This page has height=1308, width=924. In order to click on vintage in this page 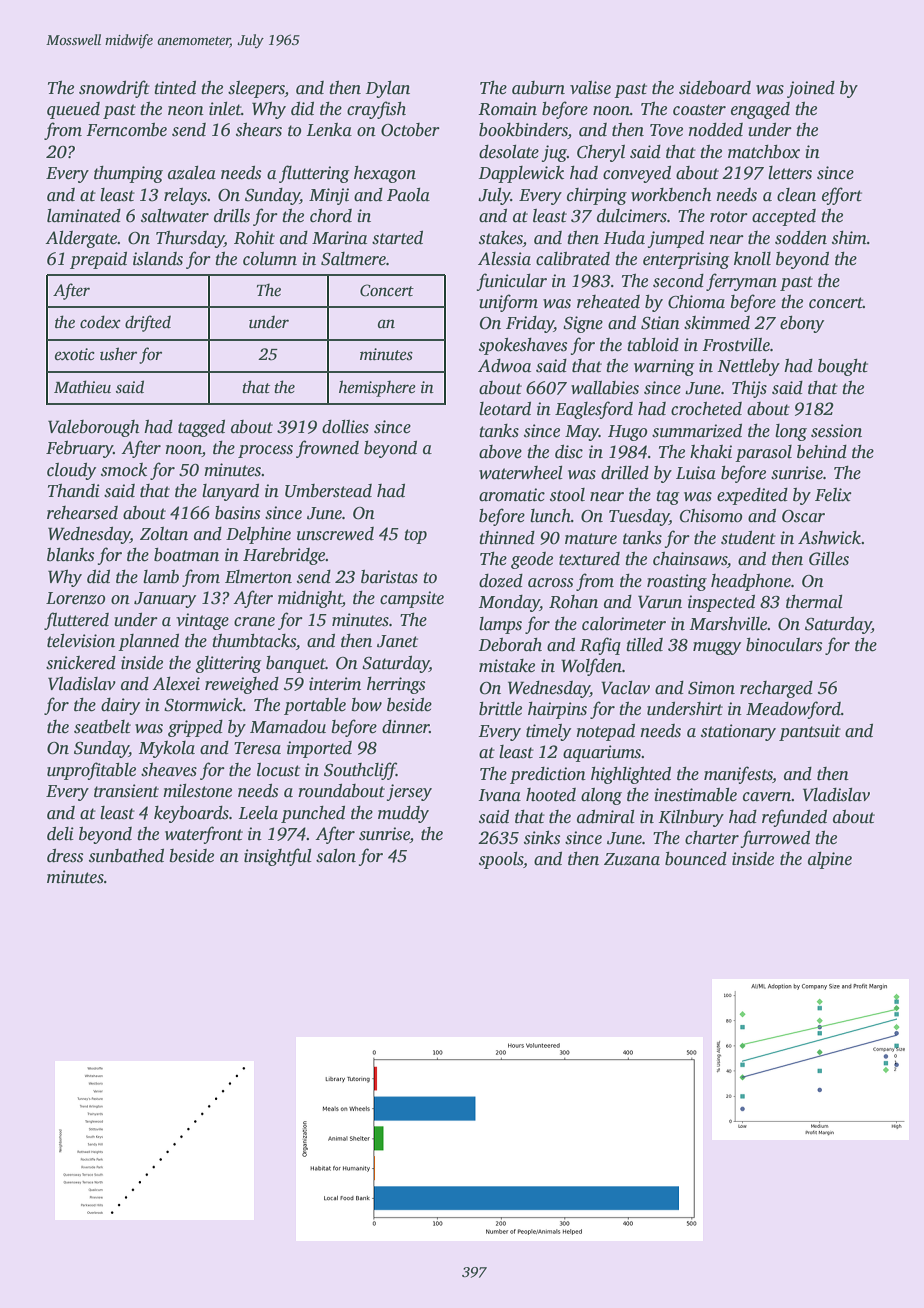, I will do `click(202, 621)`.
